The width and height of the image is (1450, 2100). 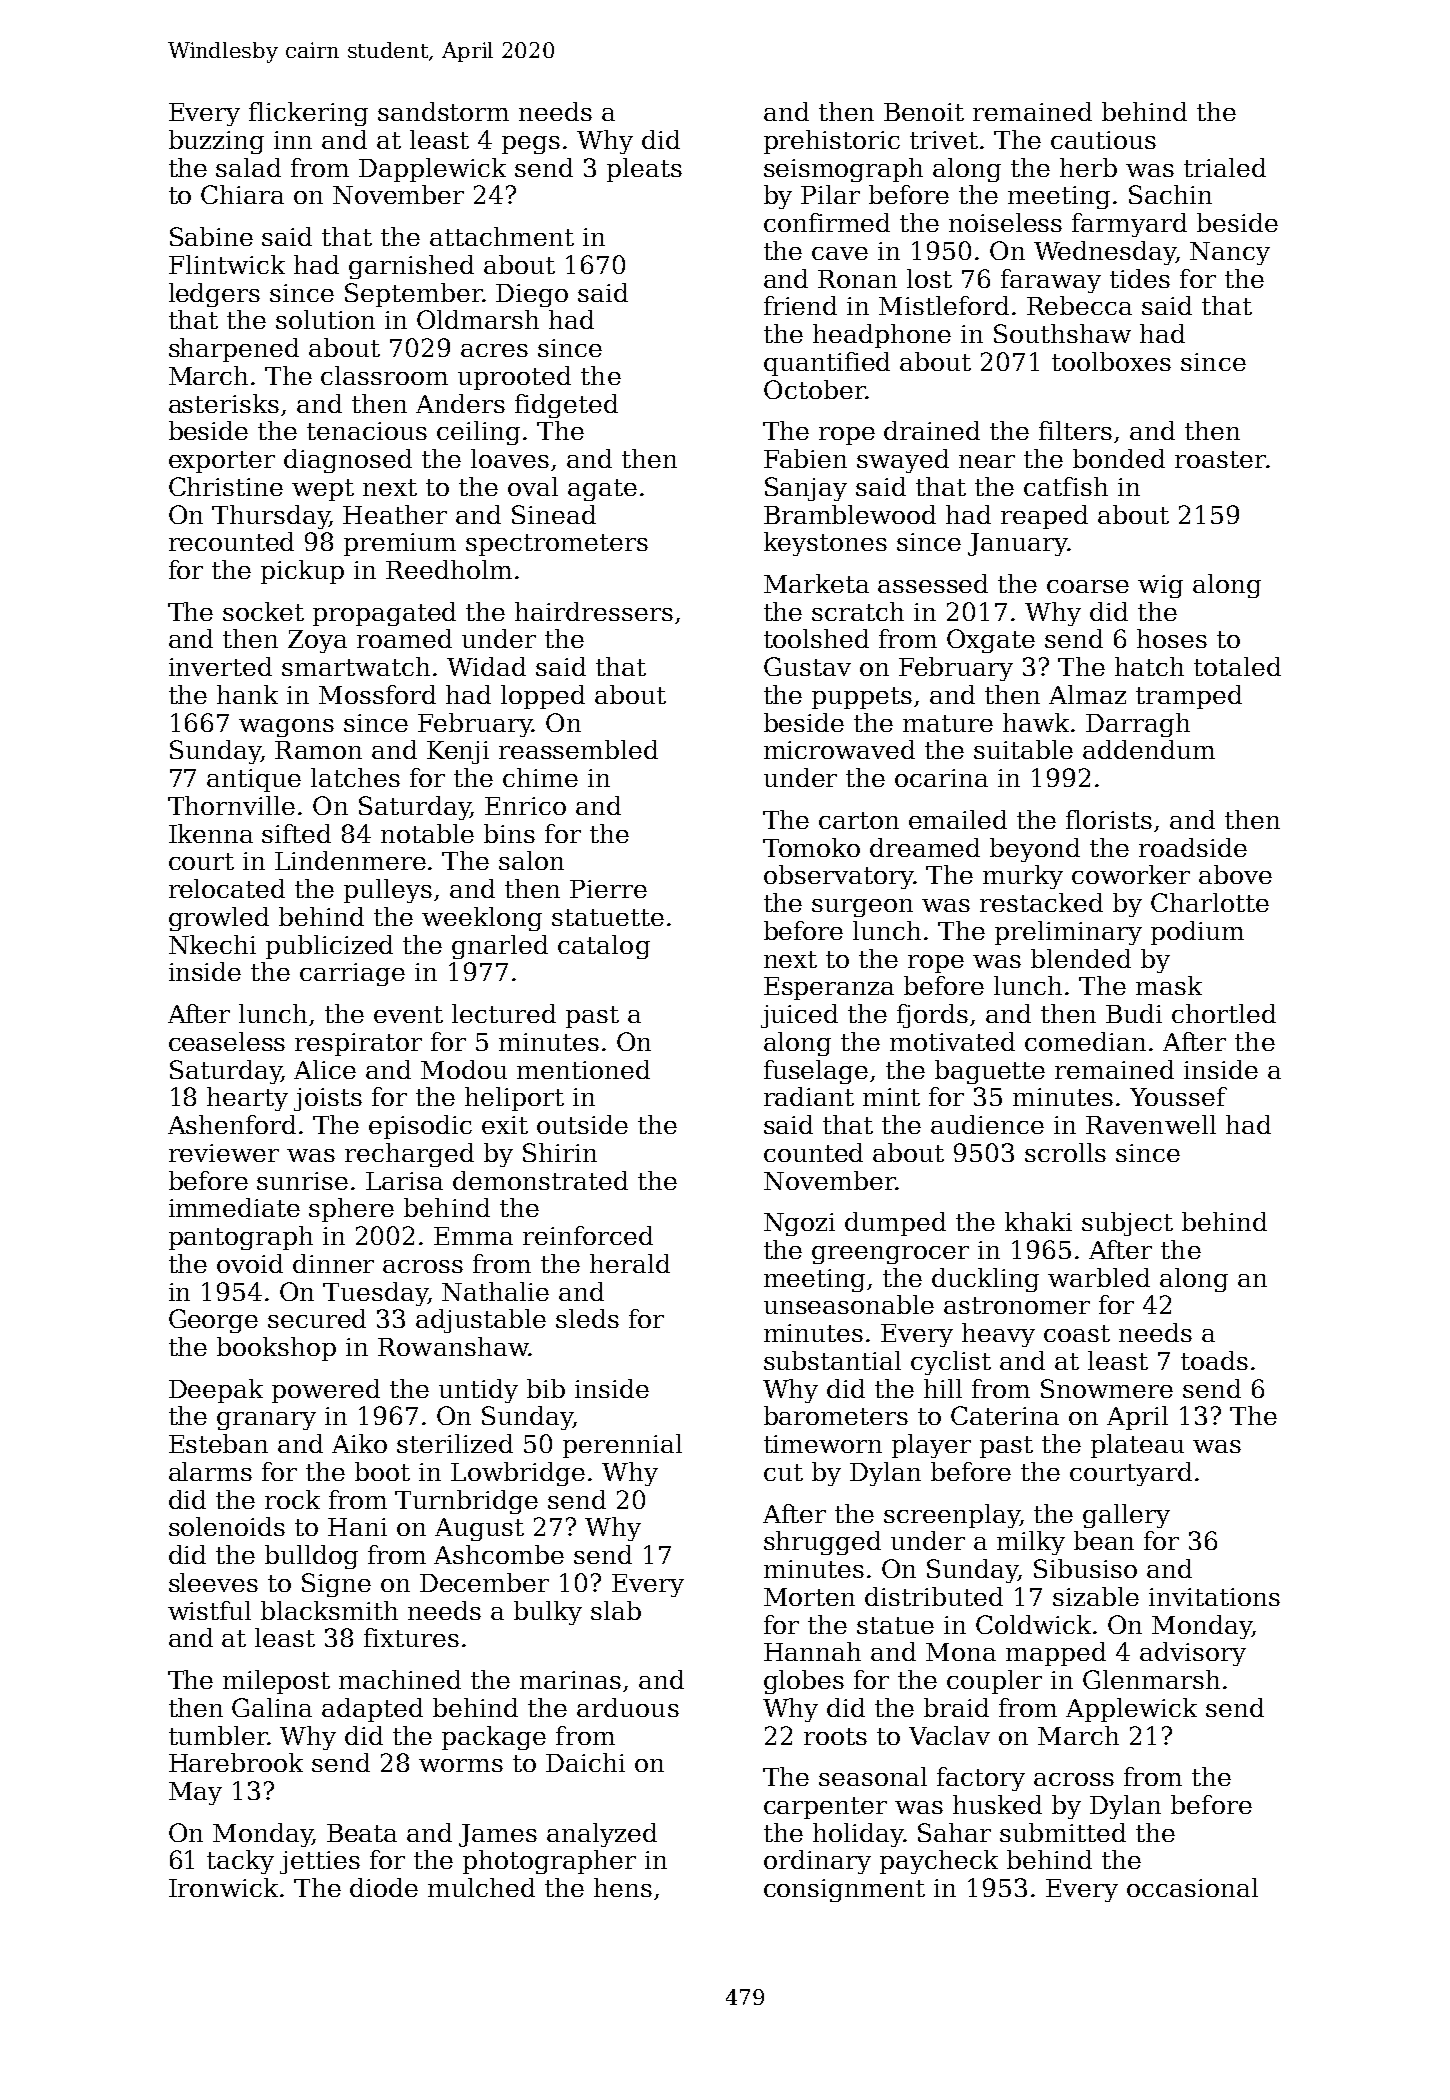 I want to click on bulky, so click(x=548, y=1613).
